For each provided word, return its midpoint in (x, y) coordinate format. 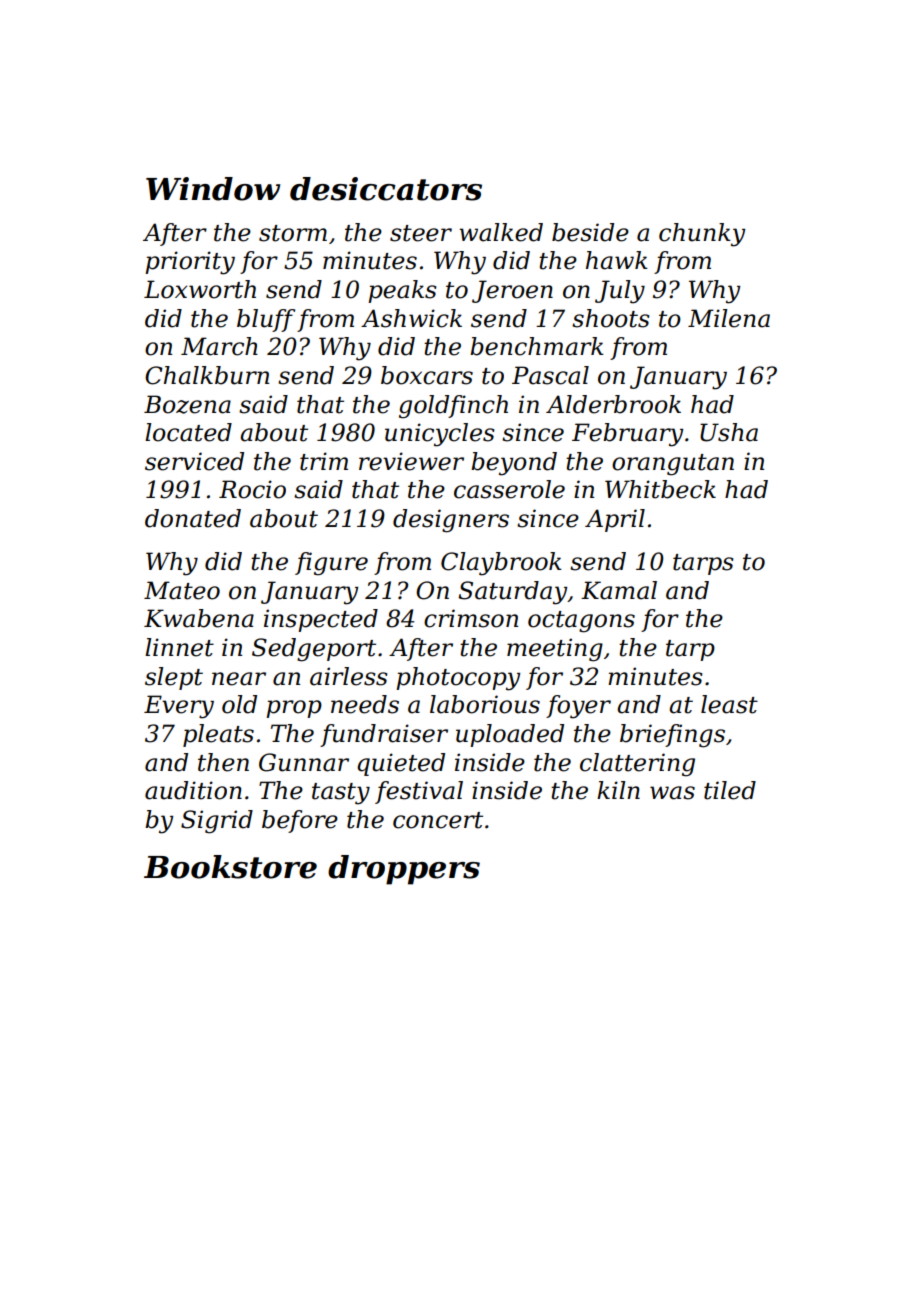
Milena (729, 318)
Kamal (619, 590)
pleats (218, 735)
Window (213, 189)
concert (438, 820)
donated (193, 518)
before (300, 821)
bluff (266, 320)
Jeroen (512, 291)
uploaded (510, 735)
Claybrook (501, 564)
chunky (702, 235)
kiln (618, 790)
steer (421, 233)
